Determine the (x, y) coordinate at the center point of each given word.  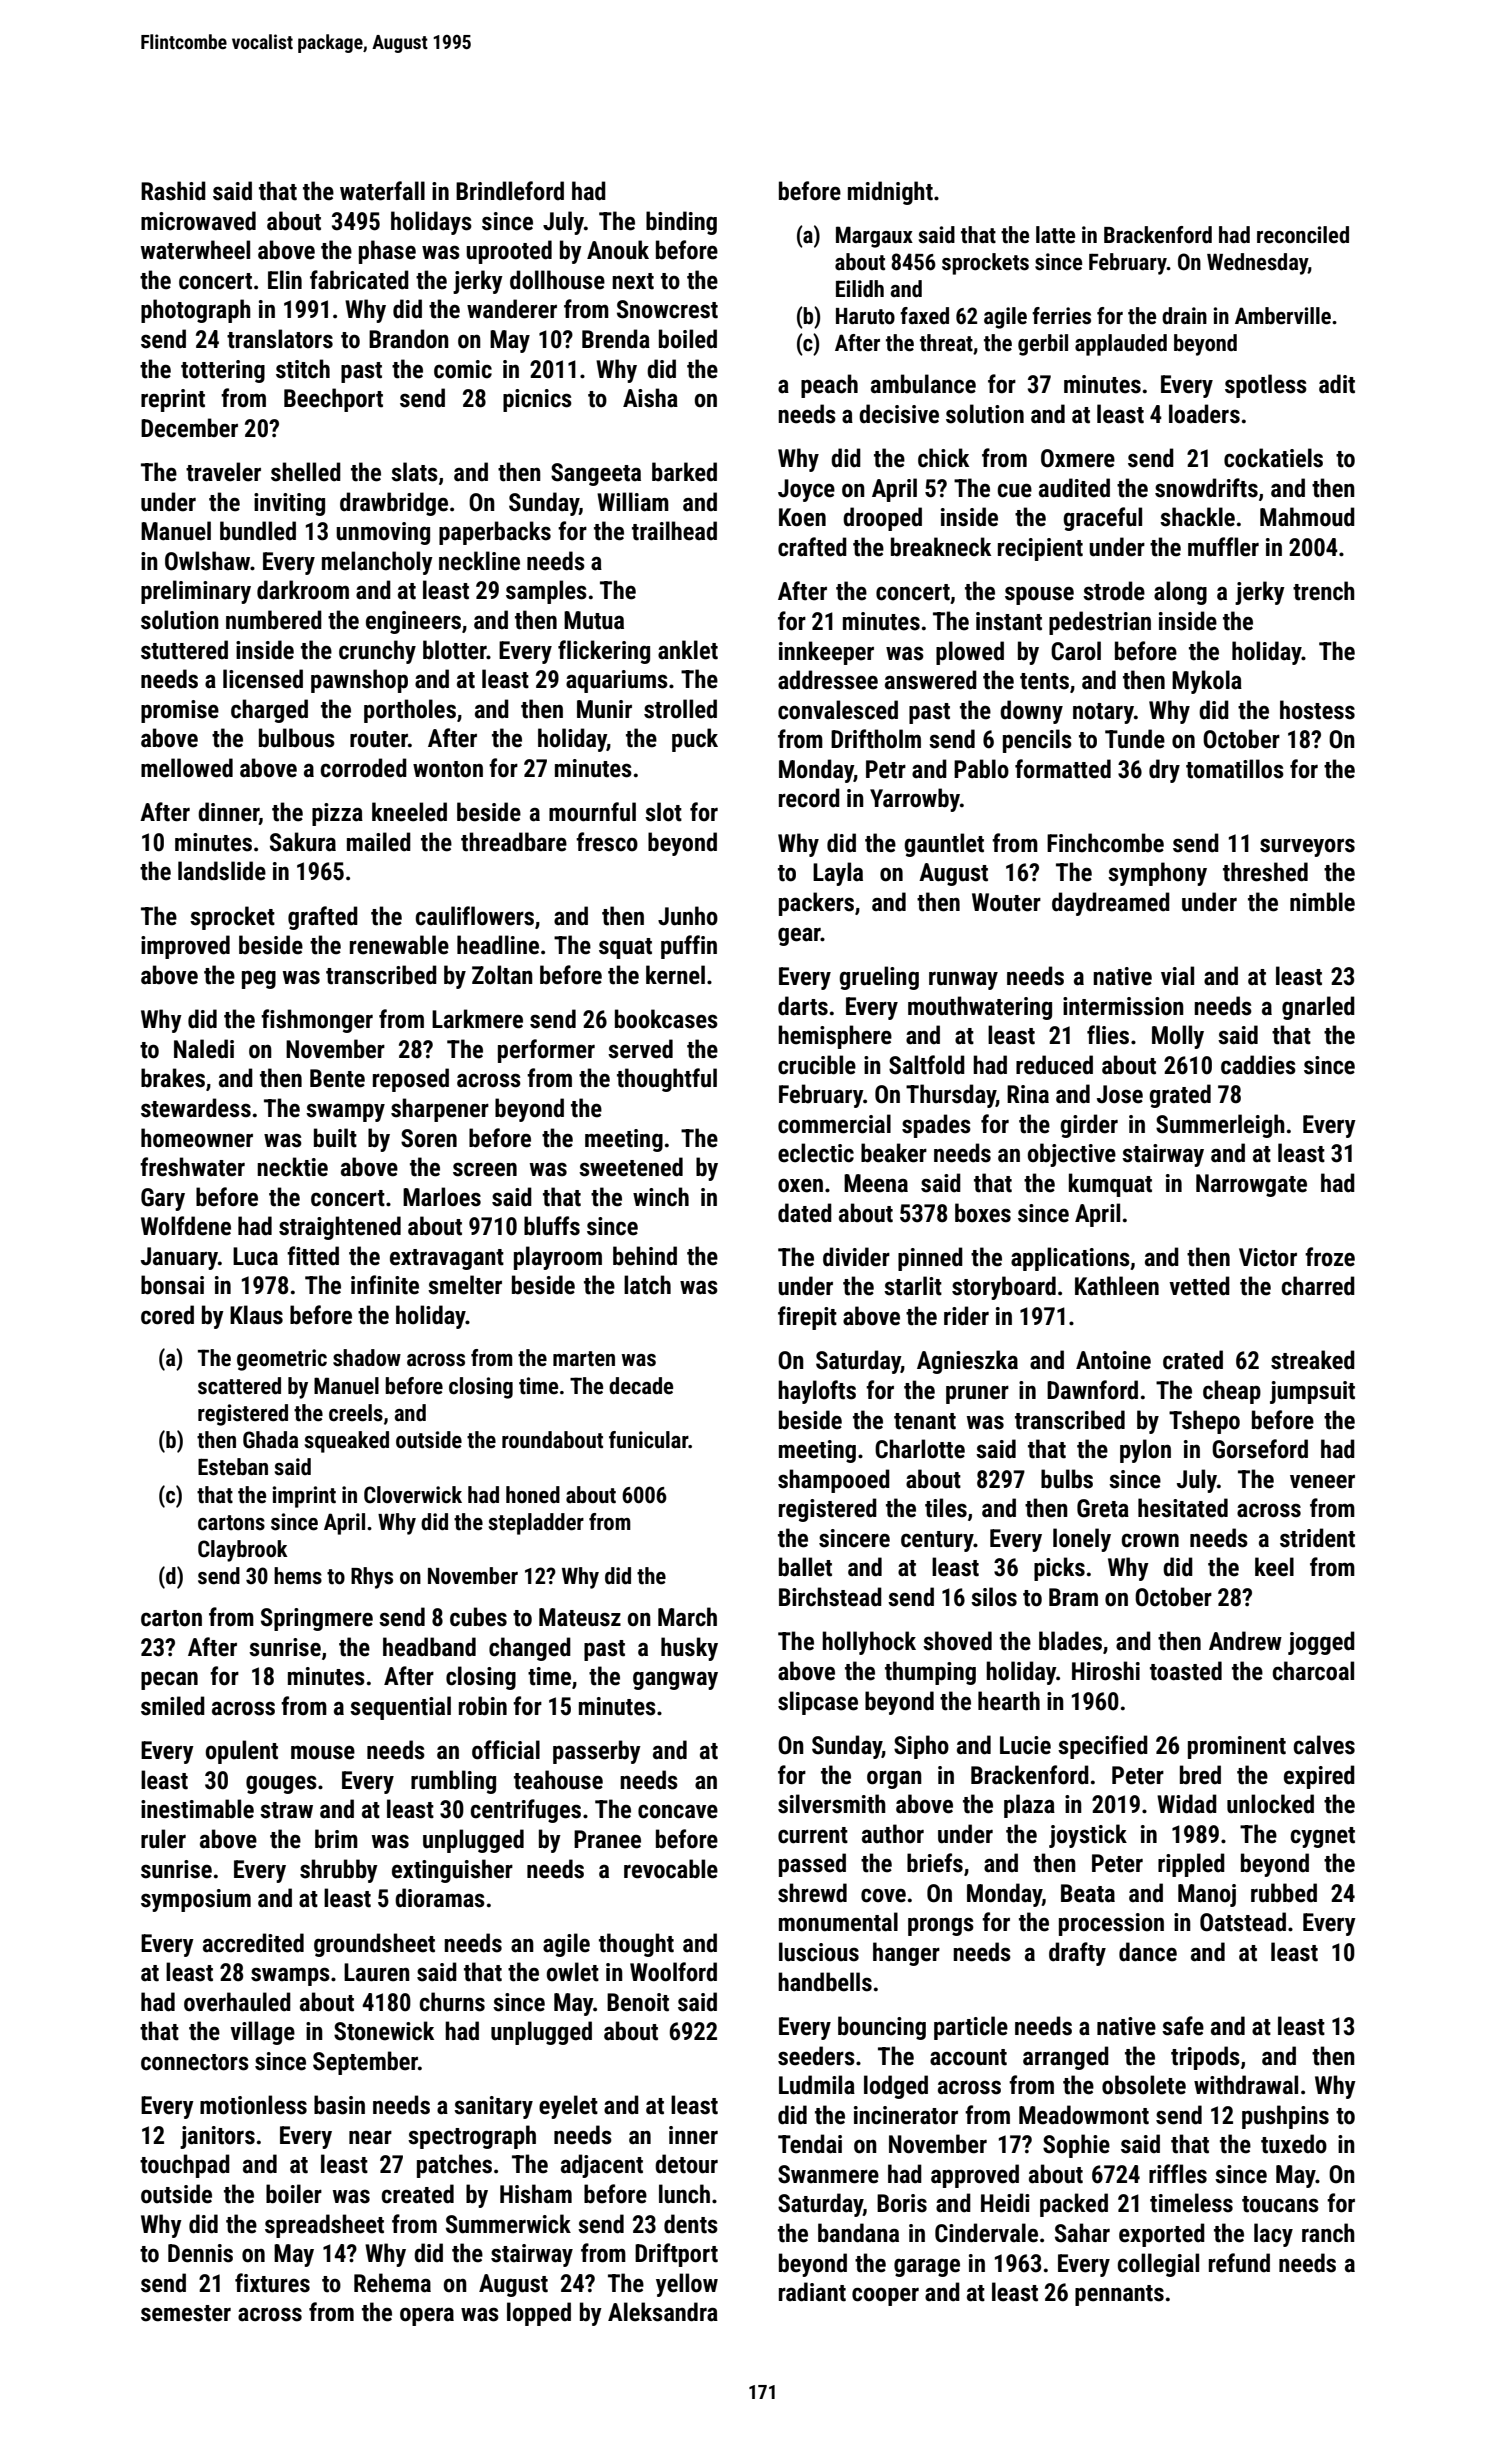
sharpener (440, 1110)
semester (186, 2313)
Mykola (1207, 682)
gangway (675, 1680)
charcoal (1313, 1671)
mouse (323, 1752)
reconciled (1303, 235)
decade (641, 1386)
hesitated (1183, 1508)
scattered (239, 1386)
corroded (363, 768)
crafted (812, 547)
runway (963, 980)
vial (1177, 976)
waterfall (382, 191)
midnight (890, 193)
